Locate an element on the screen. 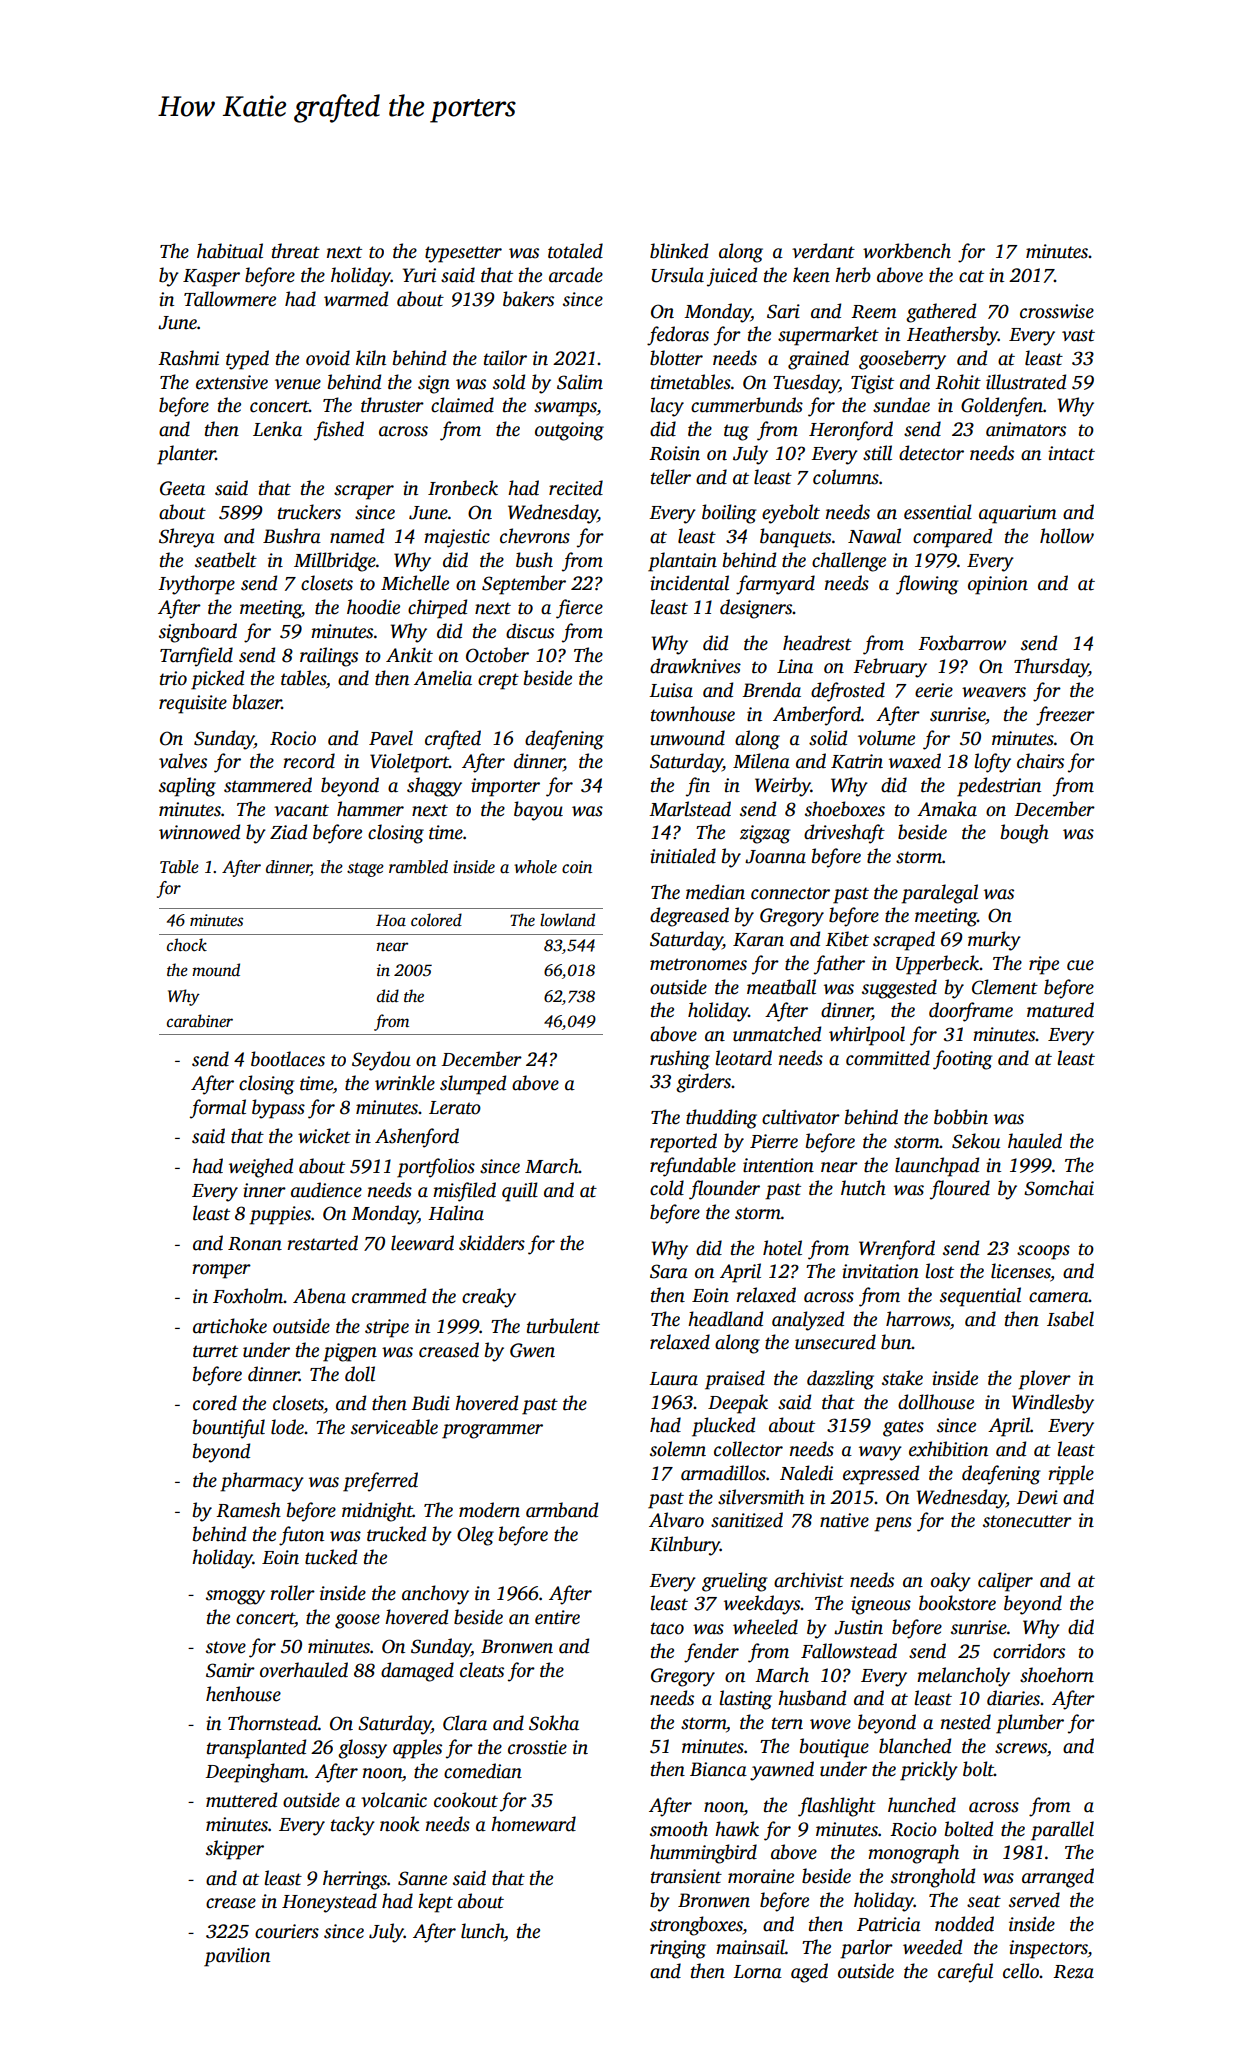  truckers is located at coordinates (309, 512).
